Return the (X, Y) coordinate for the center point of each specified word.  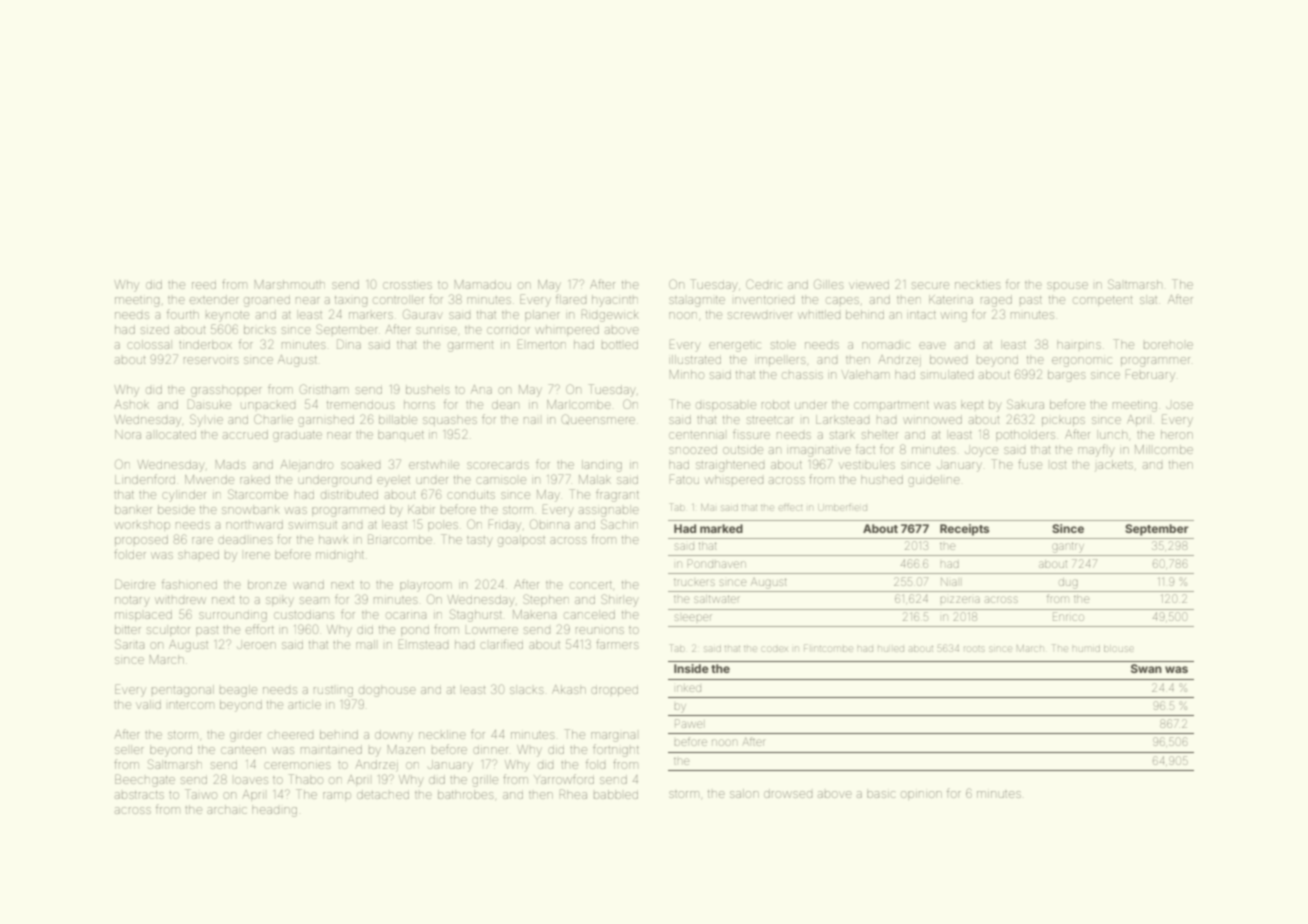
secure (930, 285)
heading (274, 811)
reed (204, 285)
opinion (921, 795)
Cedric (764, 284)
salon (744, 793)
